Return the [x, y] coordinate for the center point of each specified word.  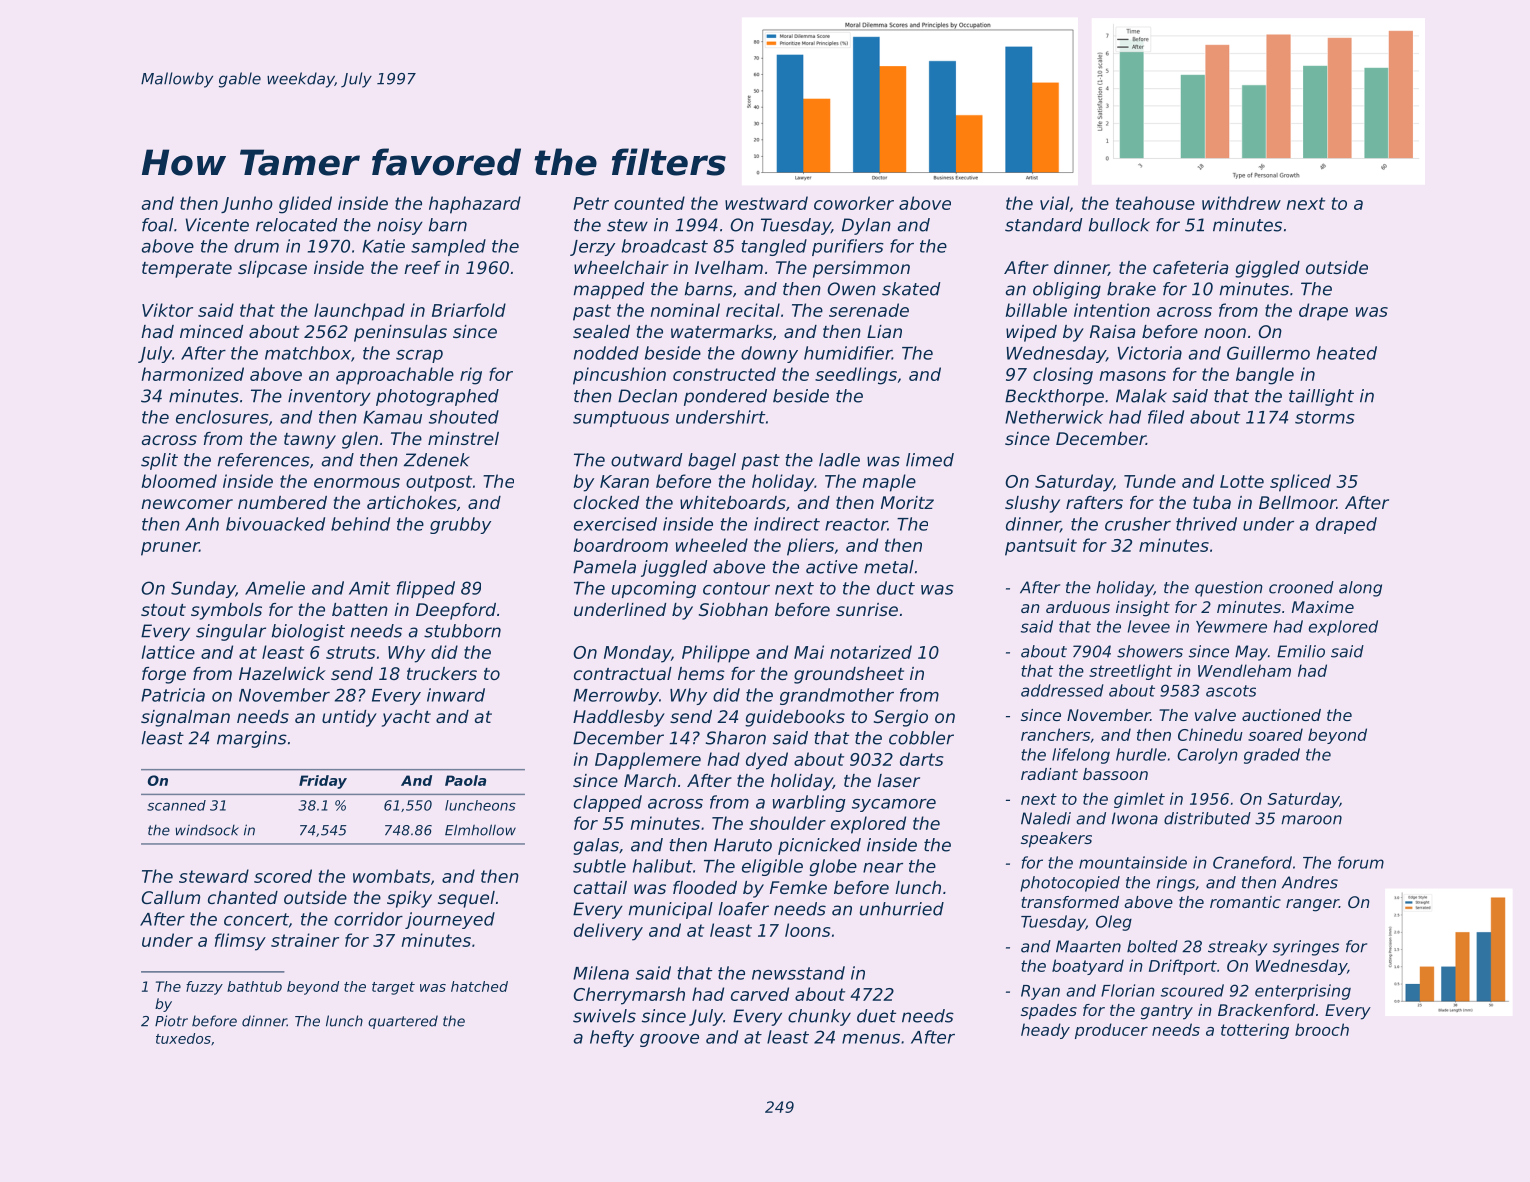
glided [305, 205]
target [393, 988]
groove [669, 1040]
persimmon [861, 269]
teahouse [1155, 203]
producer [1111, 1031]
